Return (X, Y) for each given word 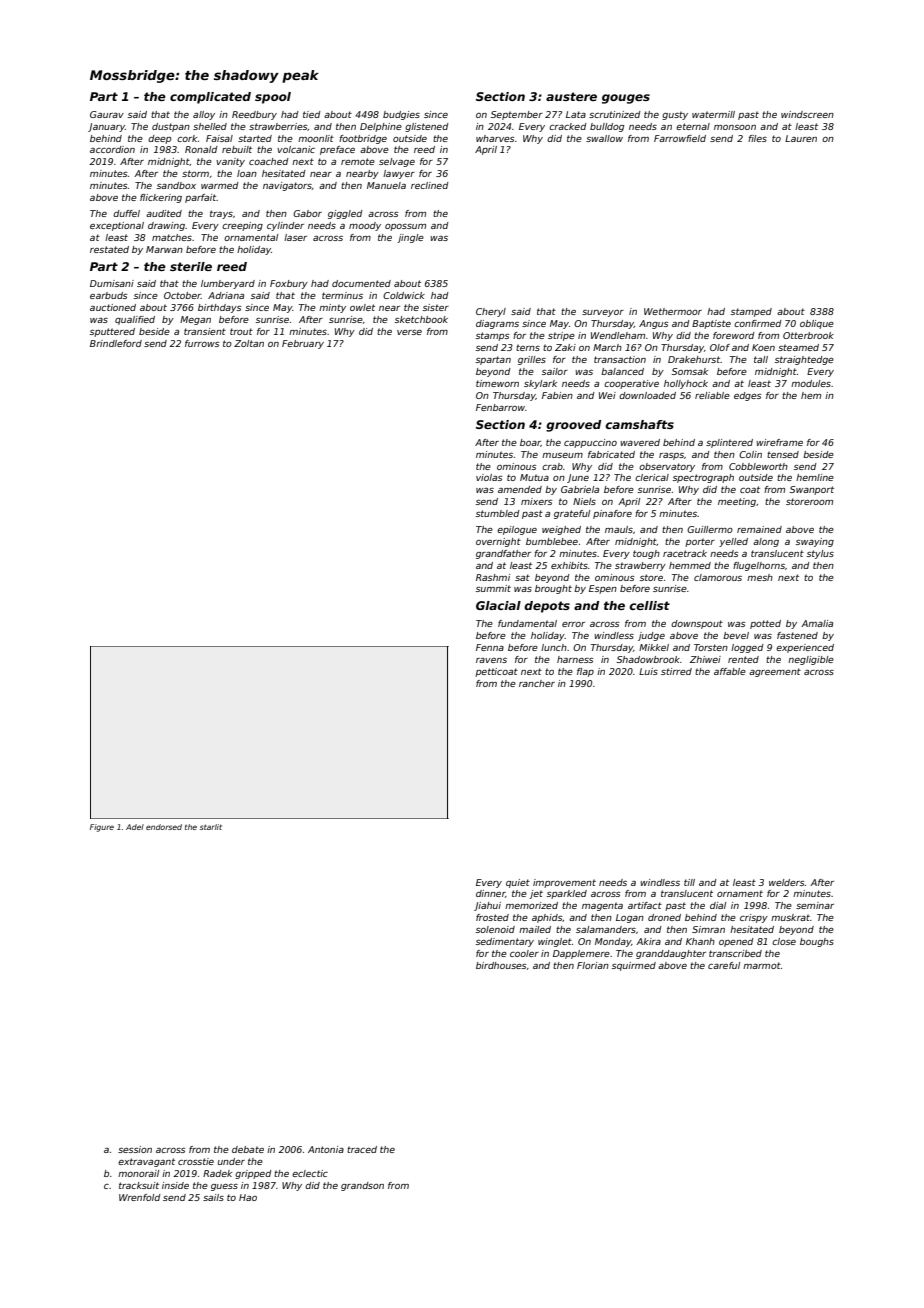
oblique (817, 324)
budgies (401, 115)
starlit (211, 827)
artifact (645, 905)
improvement (564, 883)
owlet (362, 307)
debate (248, 1149)
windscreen (807, 114)
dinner (490, 893)
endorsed (164, 827)
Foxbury (289, 284)
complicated (210, 98)
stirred (676, 671)
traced (362, 1149)
